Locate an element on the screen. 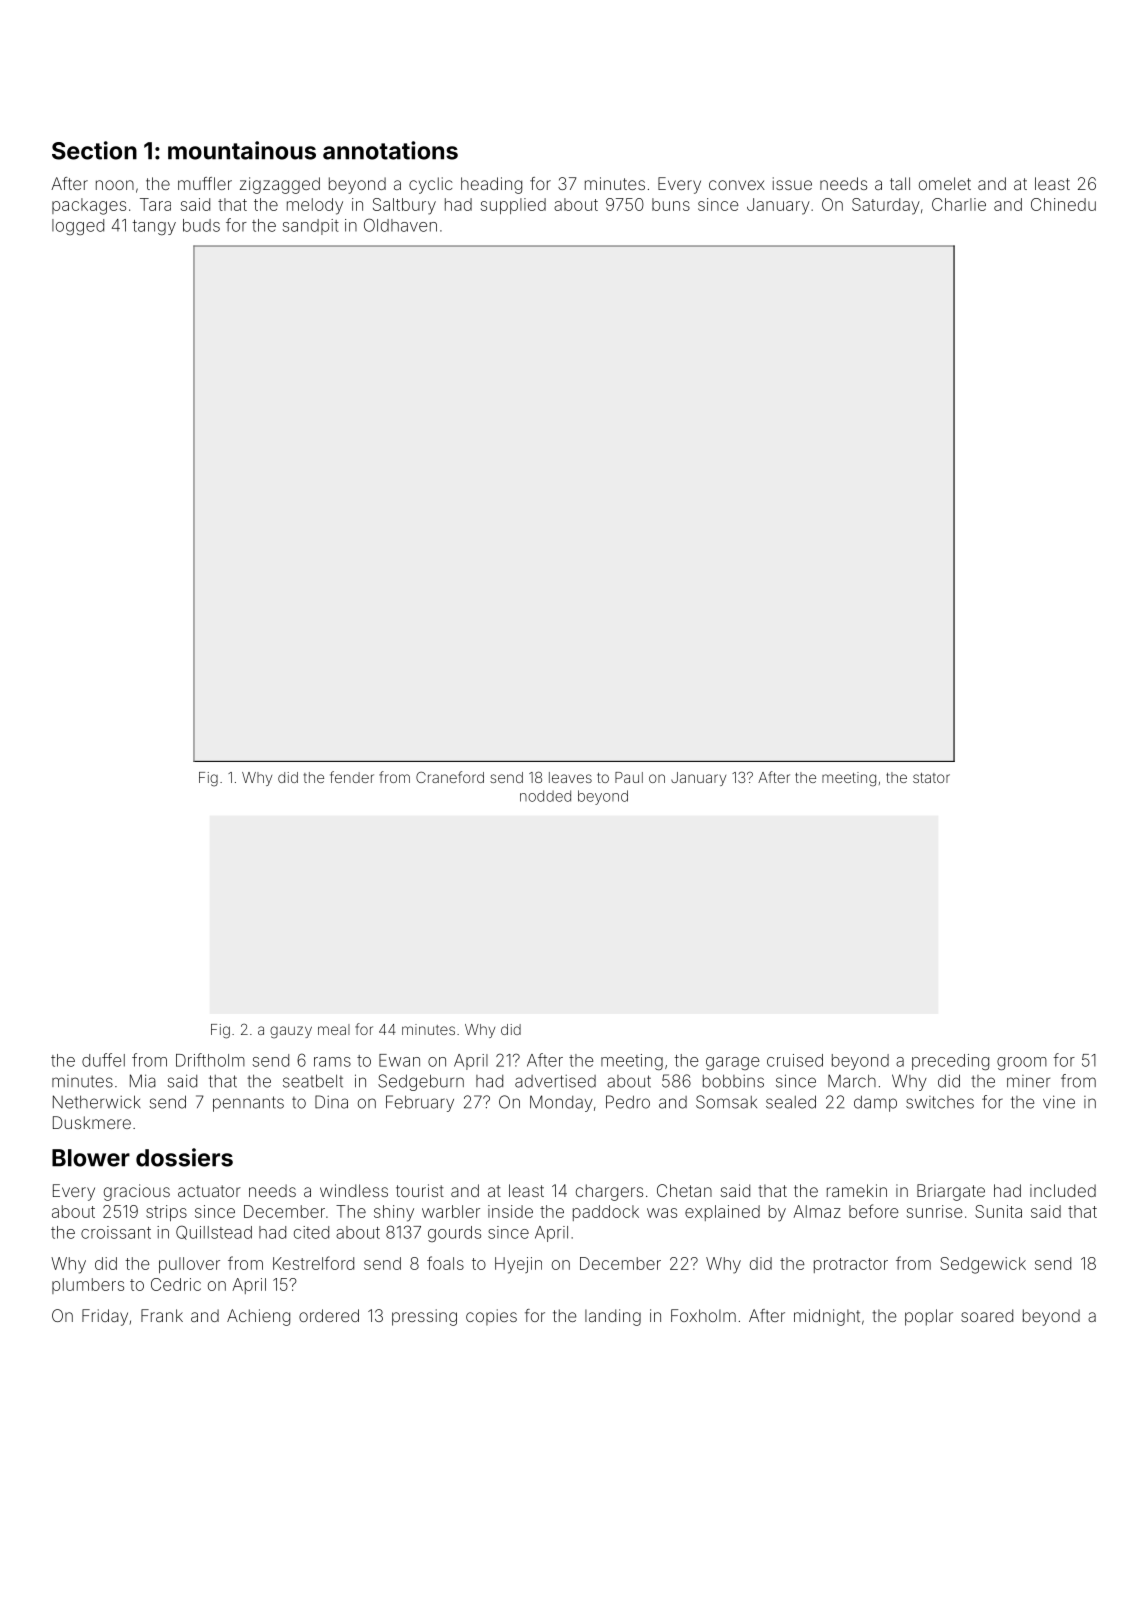 This screenshot has width=1148, height=1624. Oldhaven is located at coordinates (400, 225).
